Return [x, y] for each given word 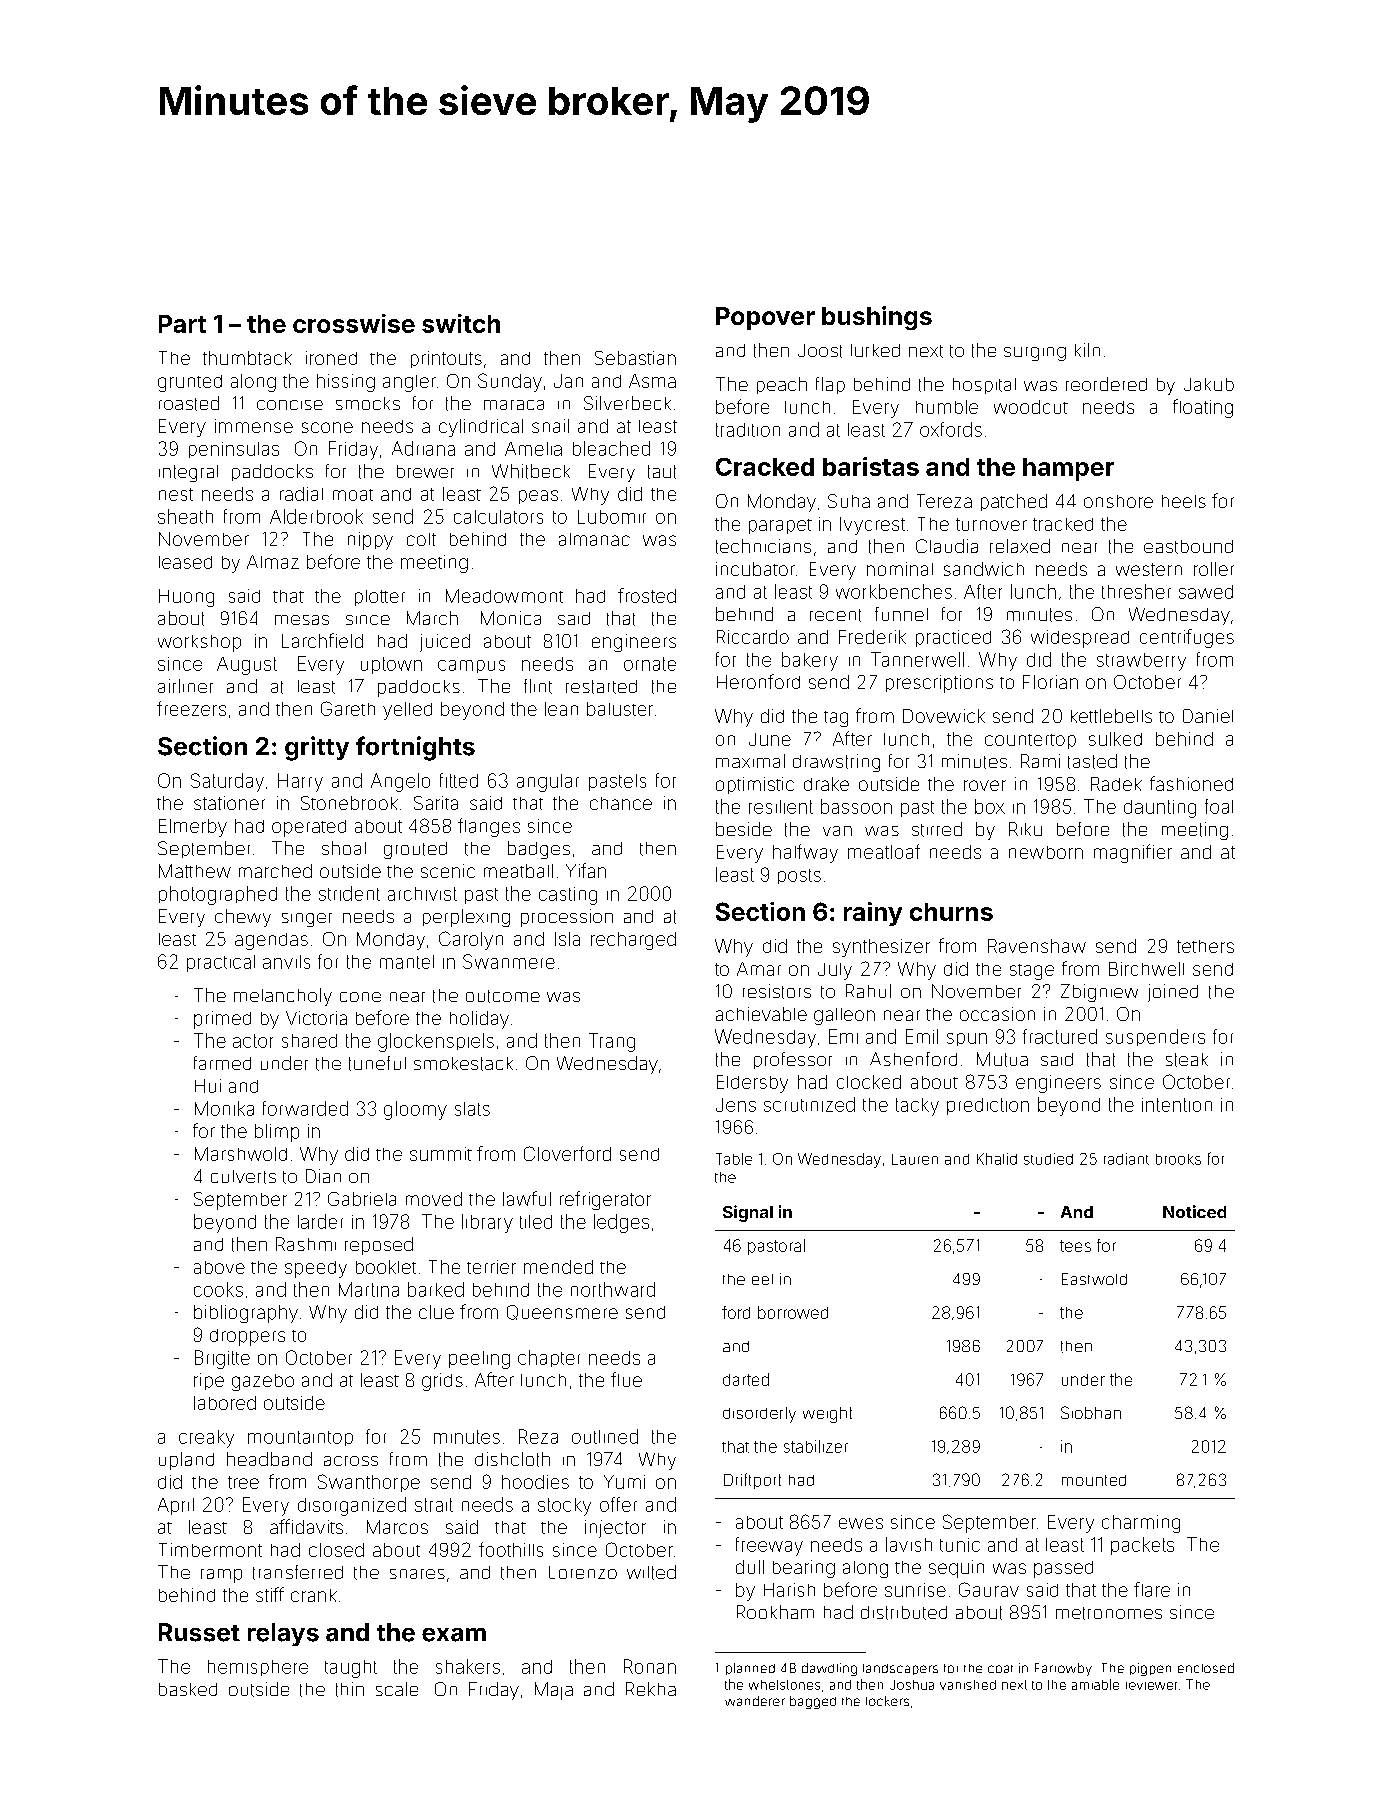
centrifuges [1187, 638]
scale [397, 1689]
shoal [344, 848]
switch [461, 323]
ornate [650, 664]
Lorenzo [583, 1572]
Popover [765, 318]
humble [947, 407]
